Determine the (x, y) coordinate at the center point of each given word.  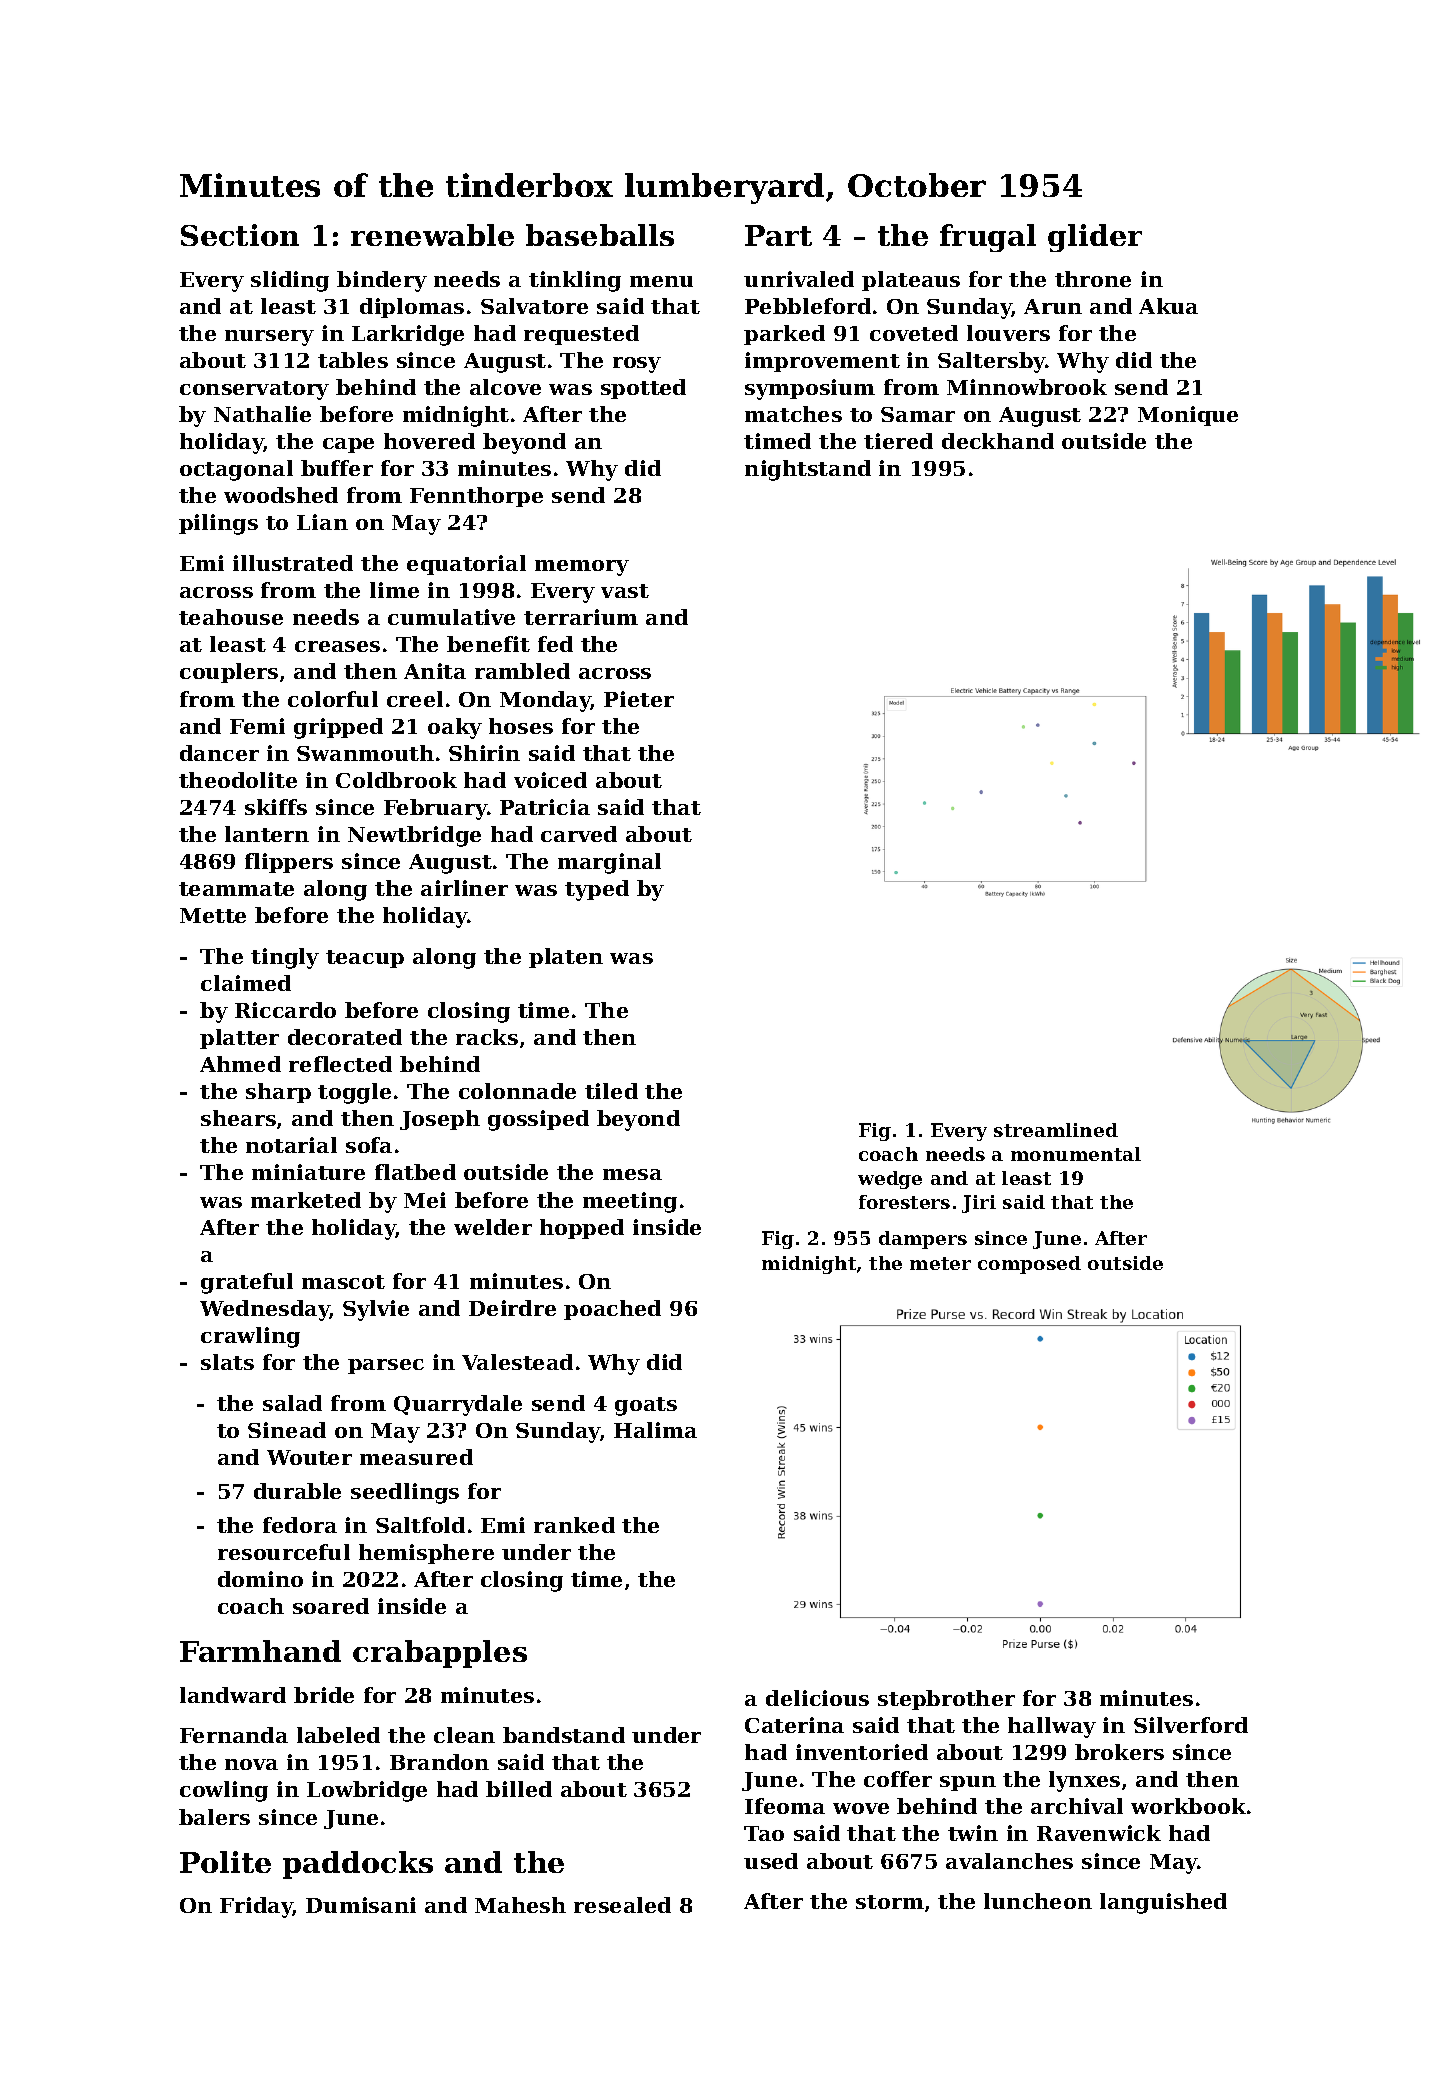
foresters (904, 1202)
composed (1029, 1265)
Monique (1188, 416)
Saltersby (992, 362)
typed (597, 890)
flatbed (415, 1172)
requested (581, 335)
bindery (382, 281)
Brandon (439, 1762)
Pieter (639, 699)
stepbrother (946, 1700)
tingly (285, 958)
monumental (1076, 1154)
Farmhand (260, 1651)
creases (337, 646)
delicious (817, 1698)
